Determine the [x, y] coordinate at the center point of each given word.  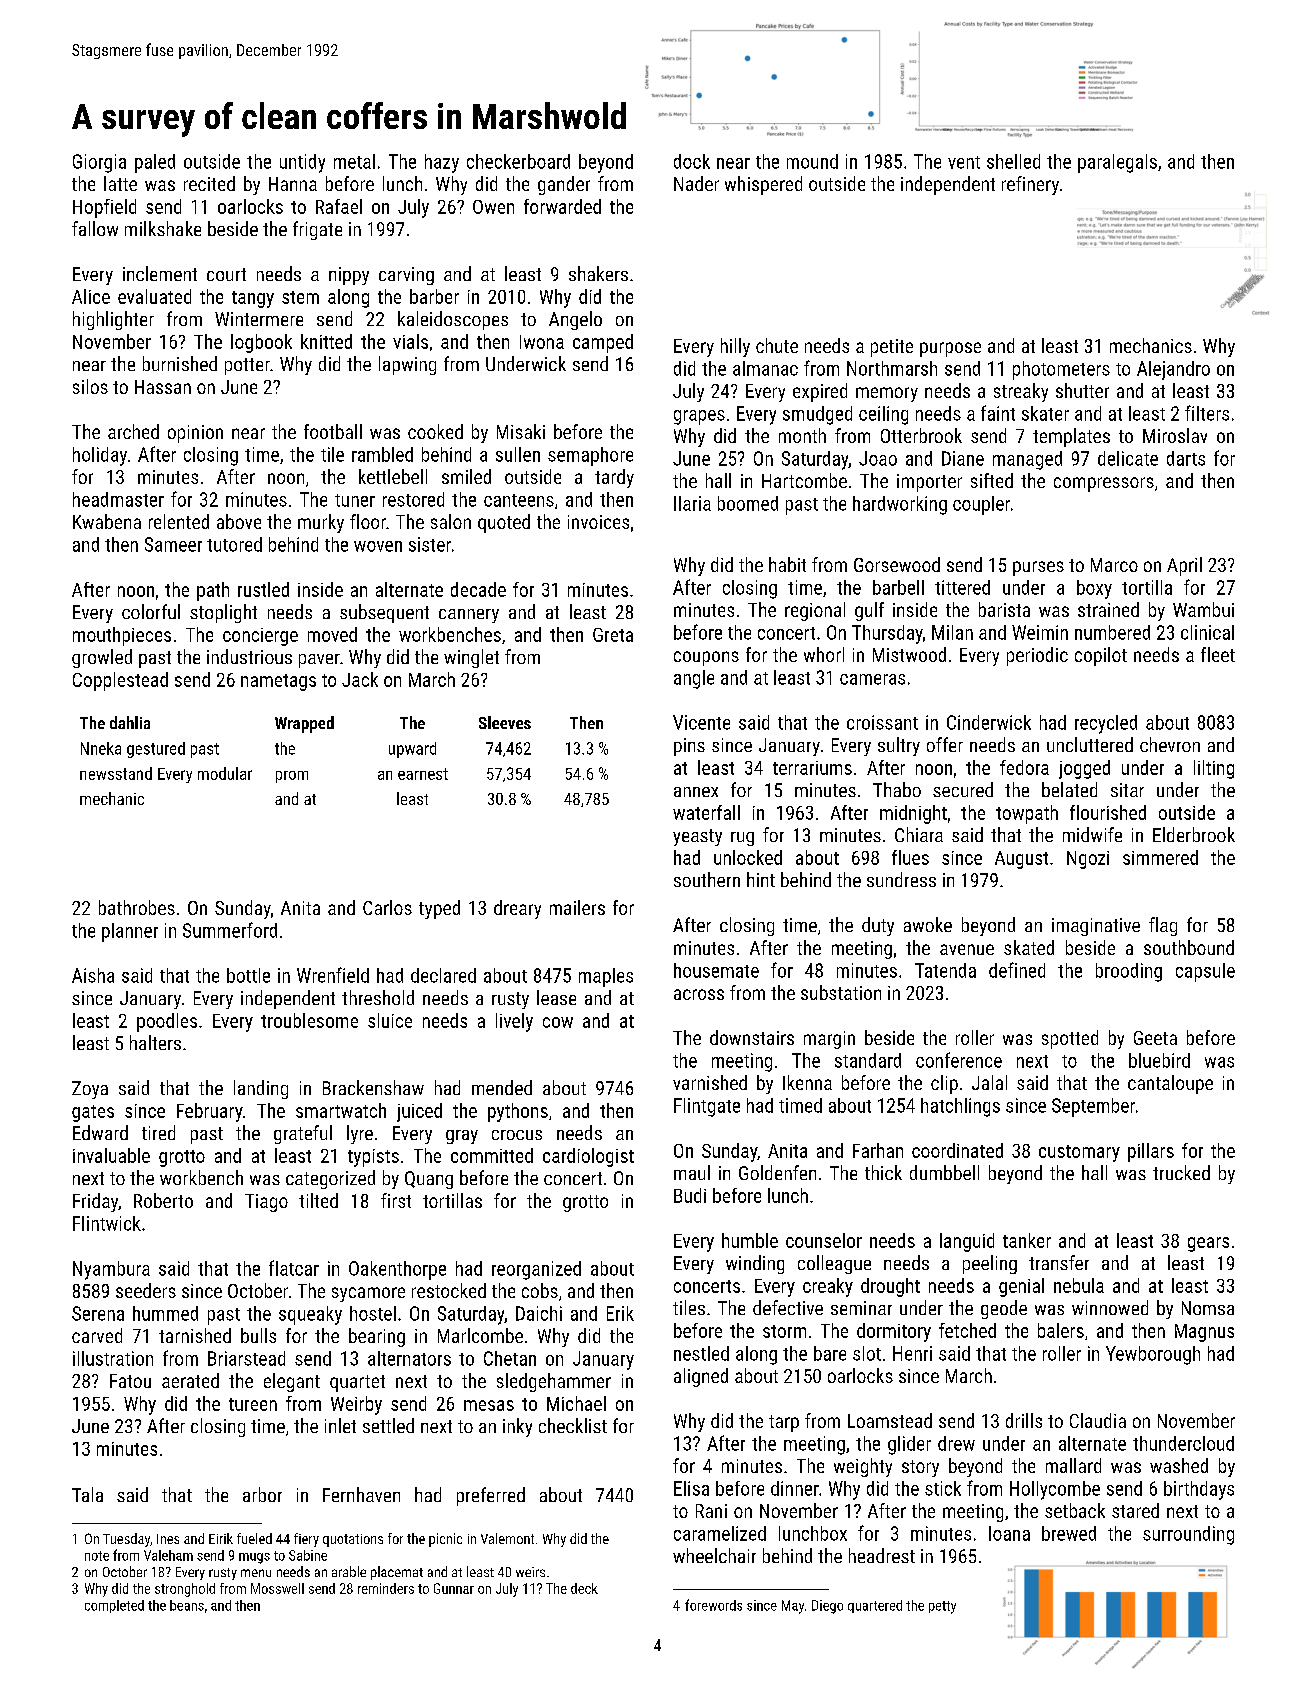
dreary [517, 909]
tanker [1027, 1240]
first [396, 1200]
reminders [386, 1588]
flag [1163, 926]
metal [354, 161]
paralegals [1117, 163]
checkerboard [518, 161]
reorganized [536, 1270]
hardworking [900, 505]
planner [130, 932]
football [333, 431]
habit [787, 564]
